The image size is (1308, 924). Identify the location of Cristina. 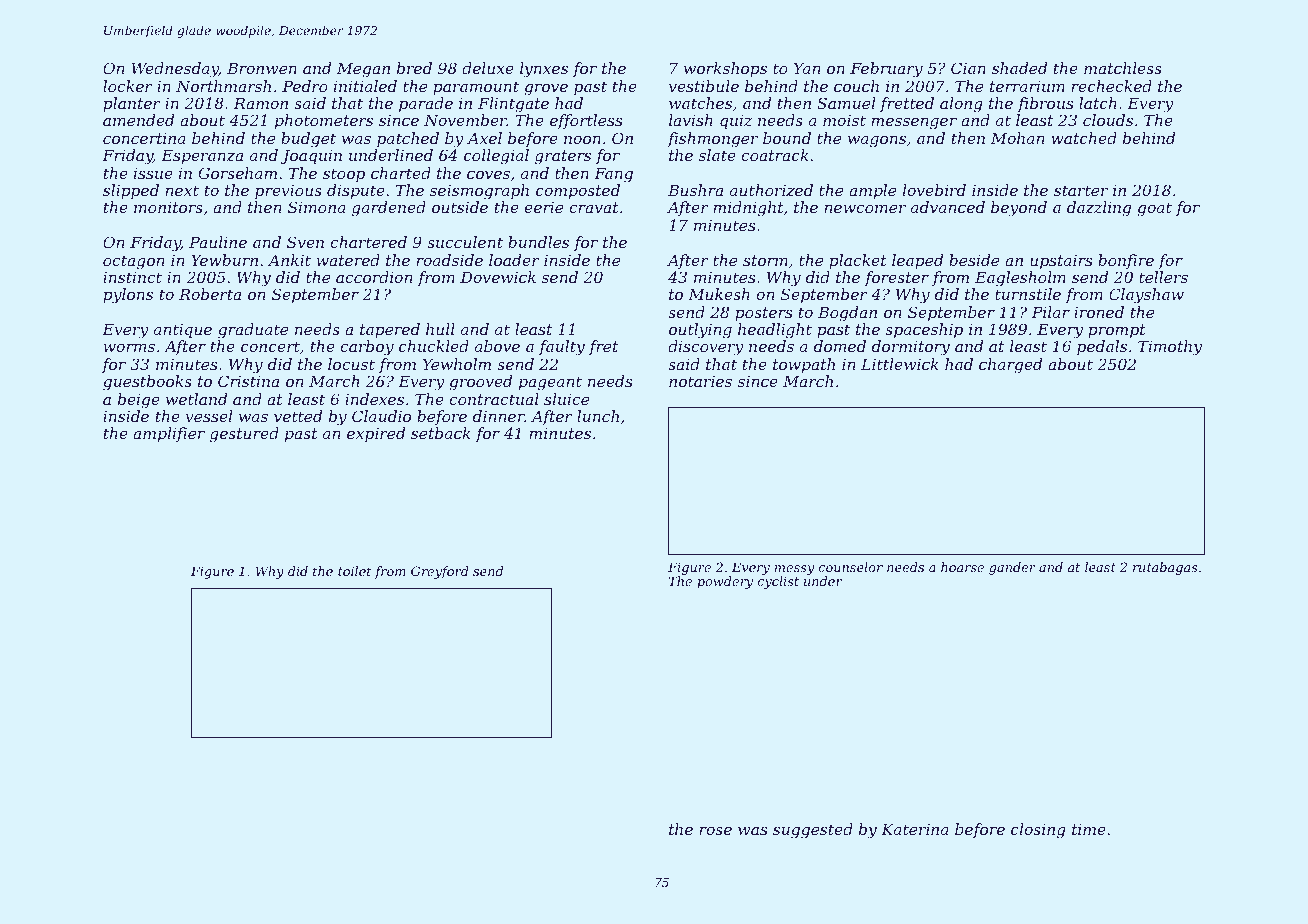
(248, 381).
